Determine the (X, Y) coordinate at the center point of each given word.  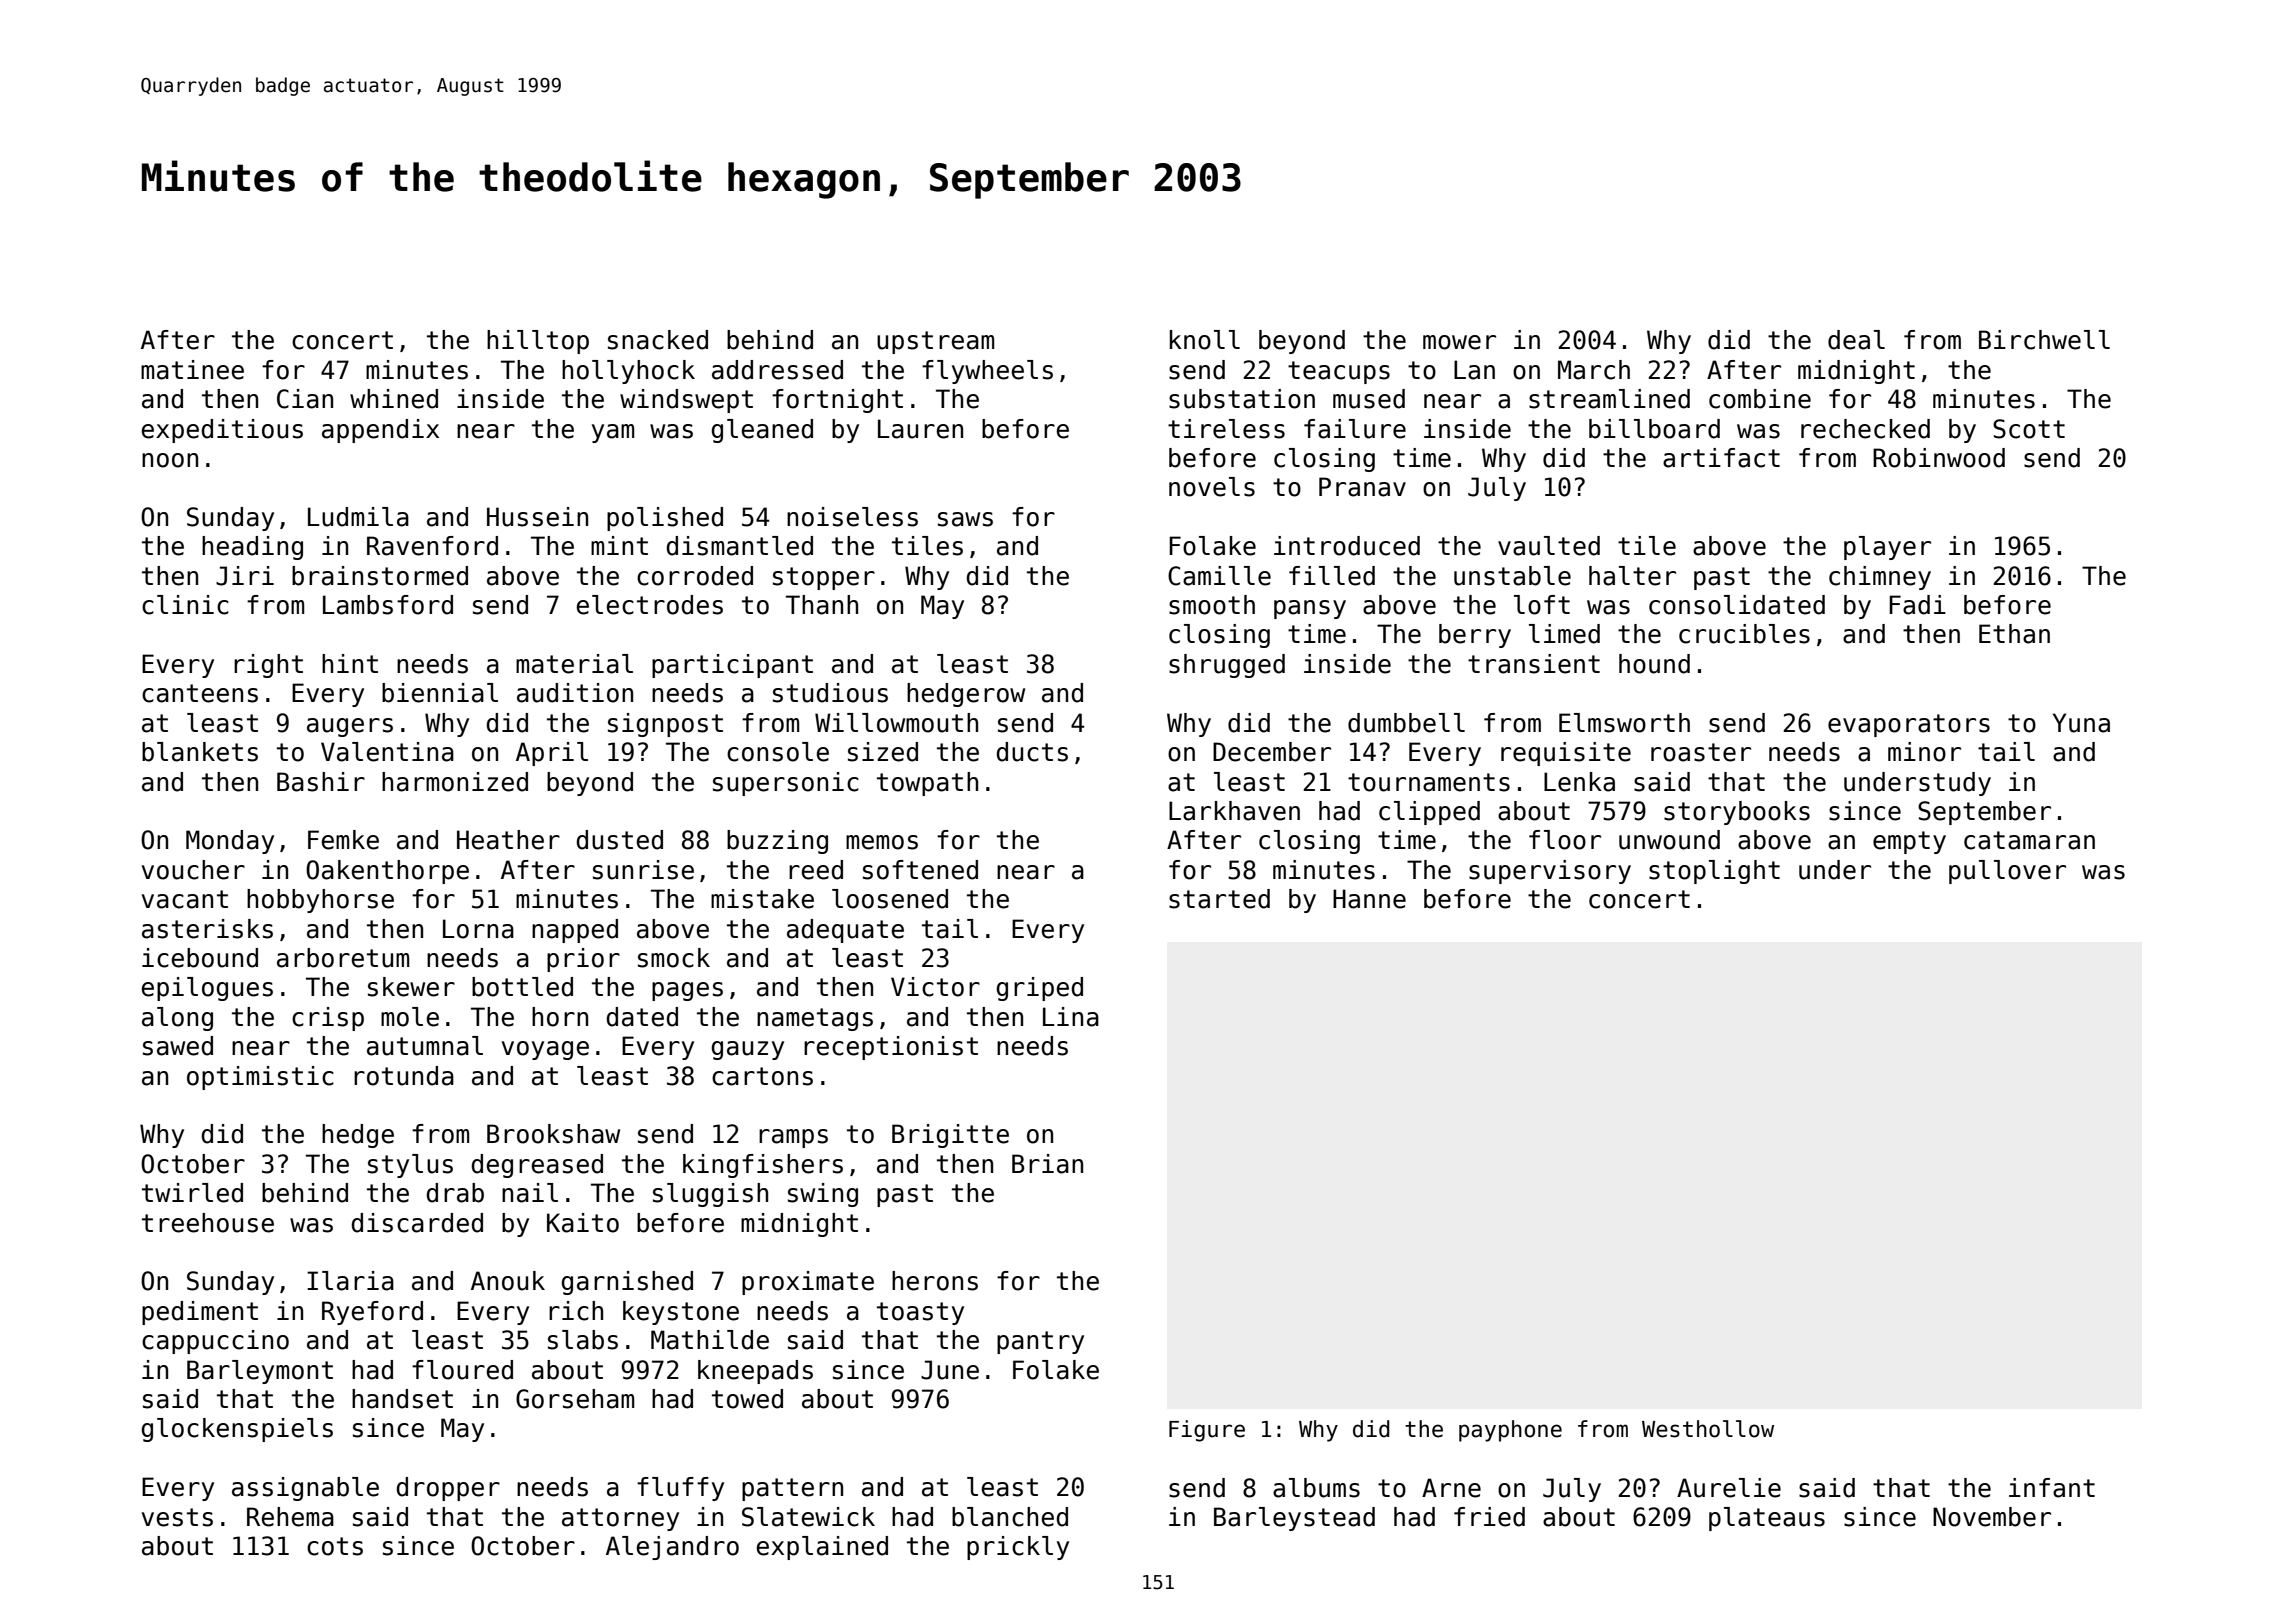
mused (1369, 399)
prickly (1018, 1548)
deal (1856, 340)
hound (1654, 664)
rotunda (404, 1076)
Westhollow (1708, 1429)
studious (830, 693)
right (268, 666)
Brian (1047, 1164)
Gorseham (575, 1399)
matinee (192, 370)
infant (2052, 1488)
